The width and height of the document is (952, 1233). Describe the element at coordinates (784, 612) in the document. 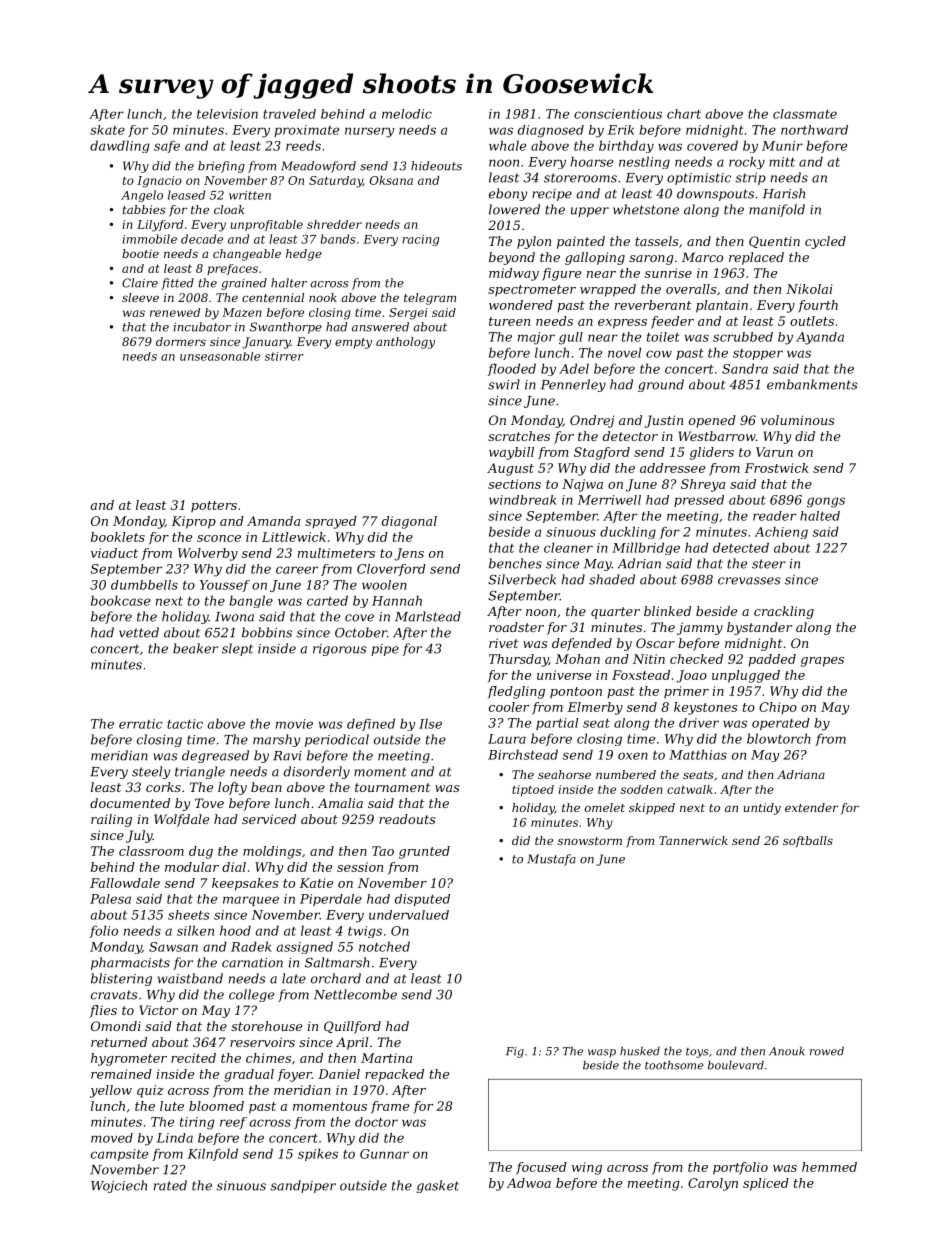

I see `crackling` at that location.
